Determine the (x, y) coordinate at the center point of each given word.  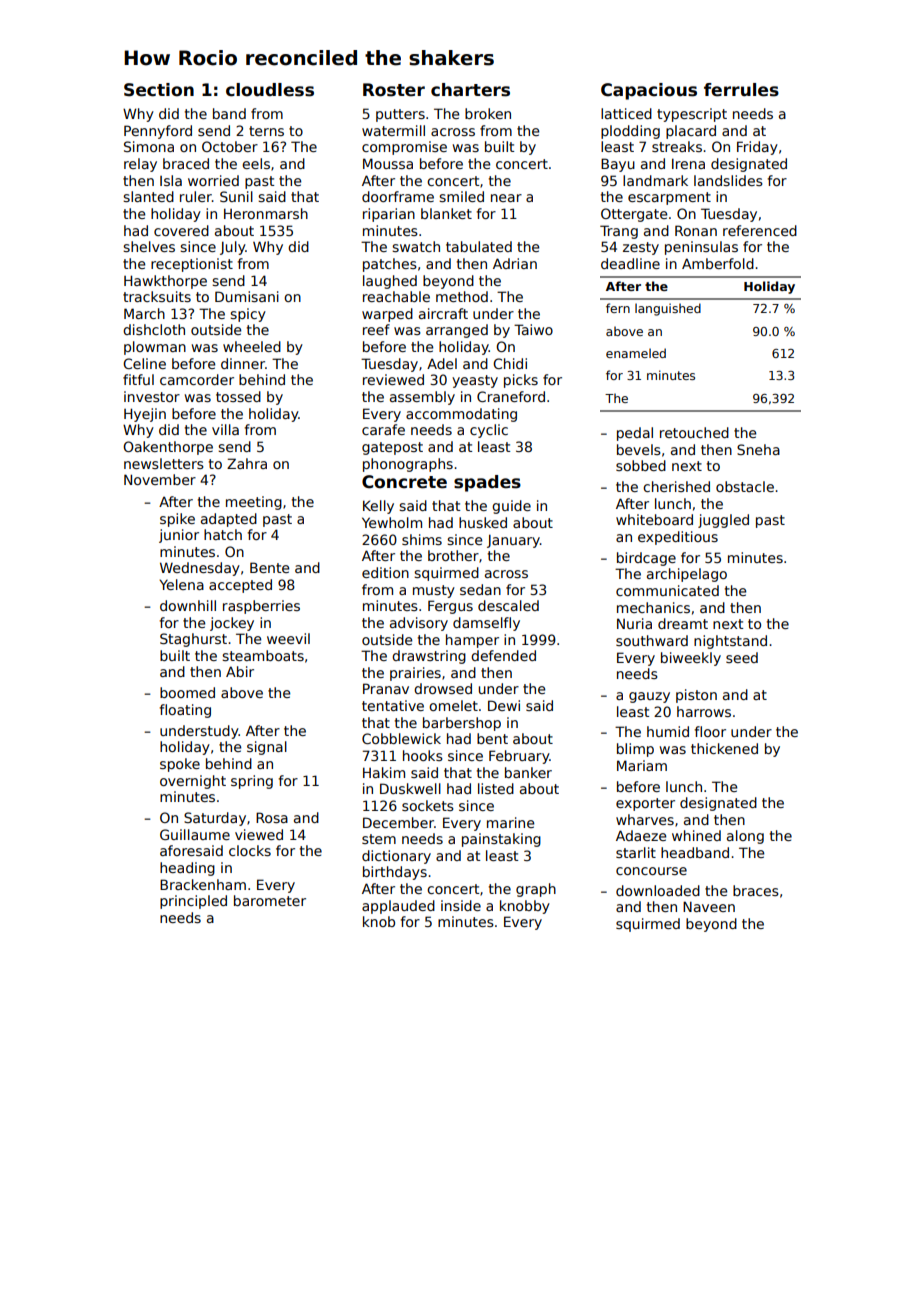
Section (159, 90)
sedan (480, 589)
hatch (223, 534)
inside (461, 905)
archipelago (687, 575)
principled (193, 902)
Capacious (649, 91)
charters (470, 90)
